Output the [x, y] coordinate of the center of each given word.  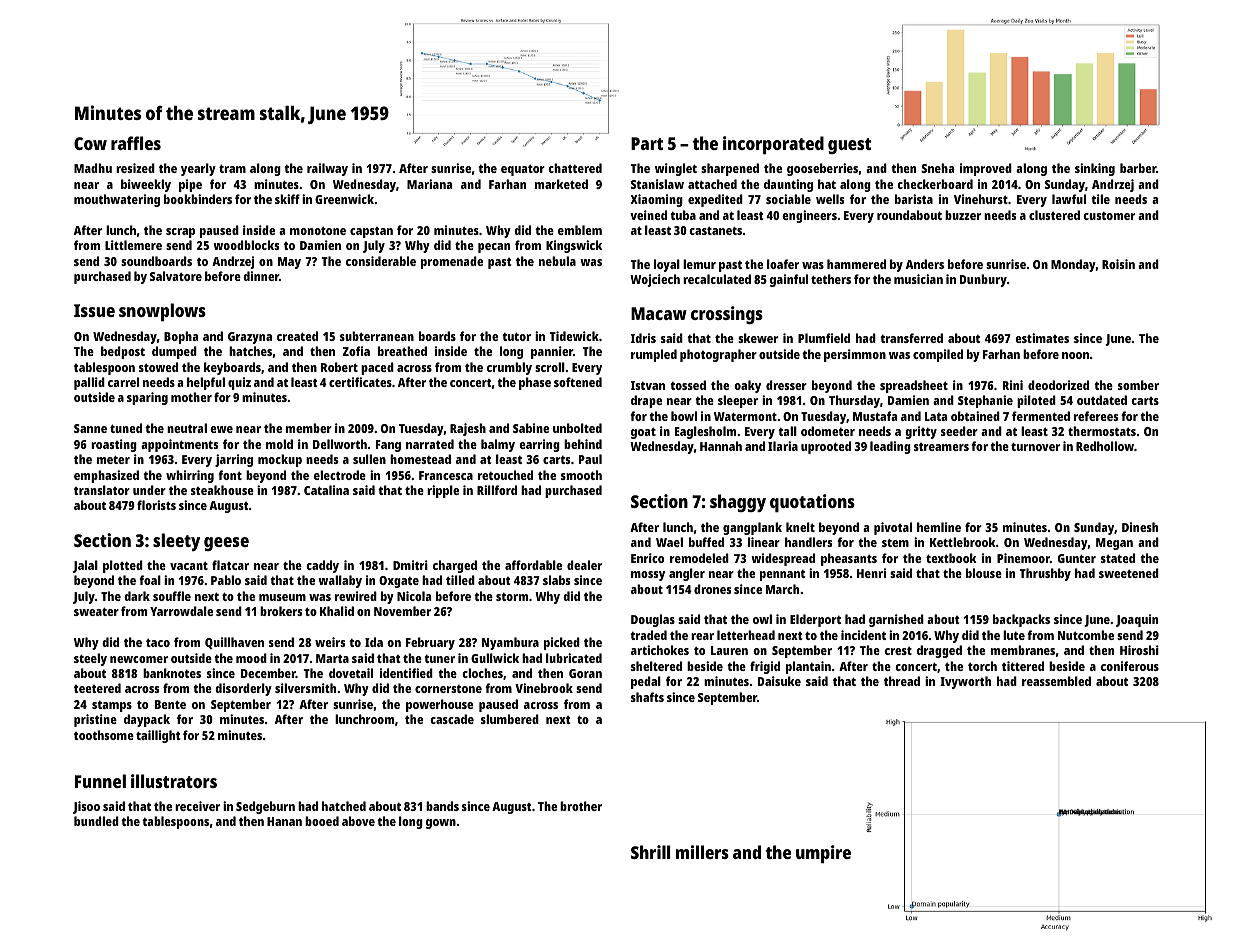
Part [647, 143]
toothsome [104, 735]
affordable [533, 565]
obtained [975, 416]
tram [232, 168]
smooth [581, 475]
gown [441, 824]
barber [1138, 168]
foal [150, 580]
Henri [871, 573]
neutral [187, 428]
